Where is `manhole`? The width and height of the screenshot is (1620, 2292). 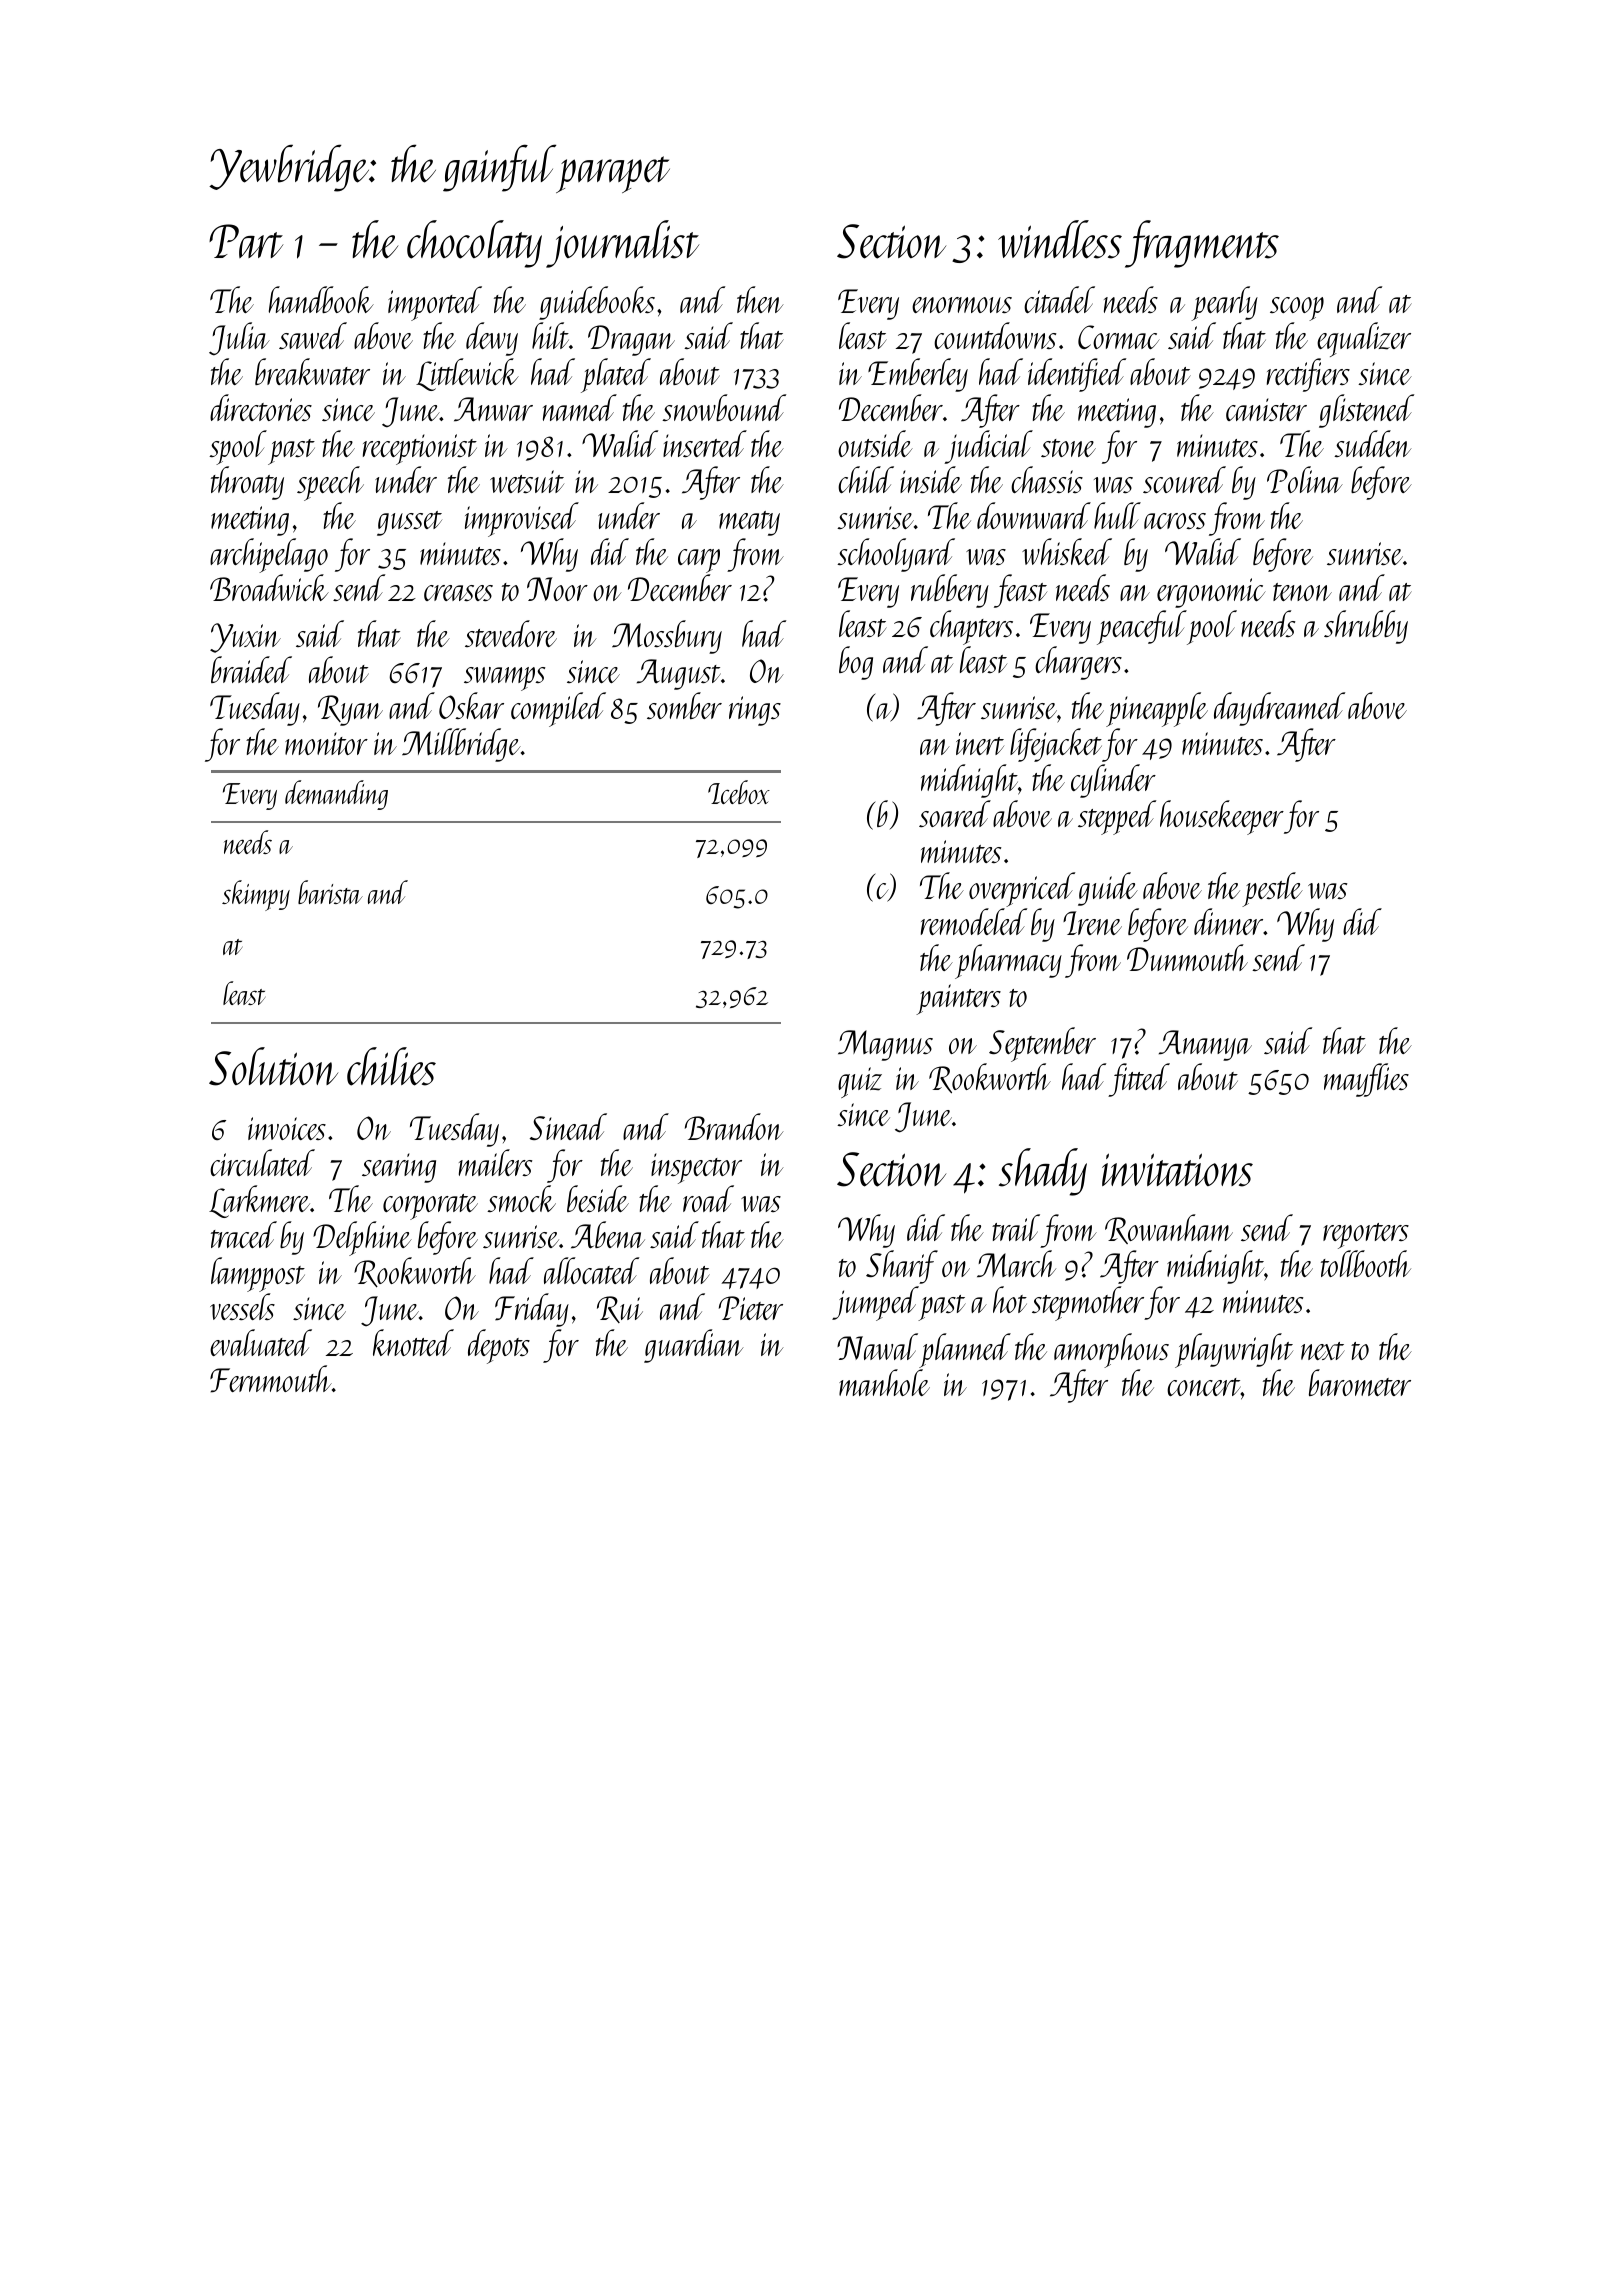
manhole is located at coordinates (884, 1382).
